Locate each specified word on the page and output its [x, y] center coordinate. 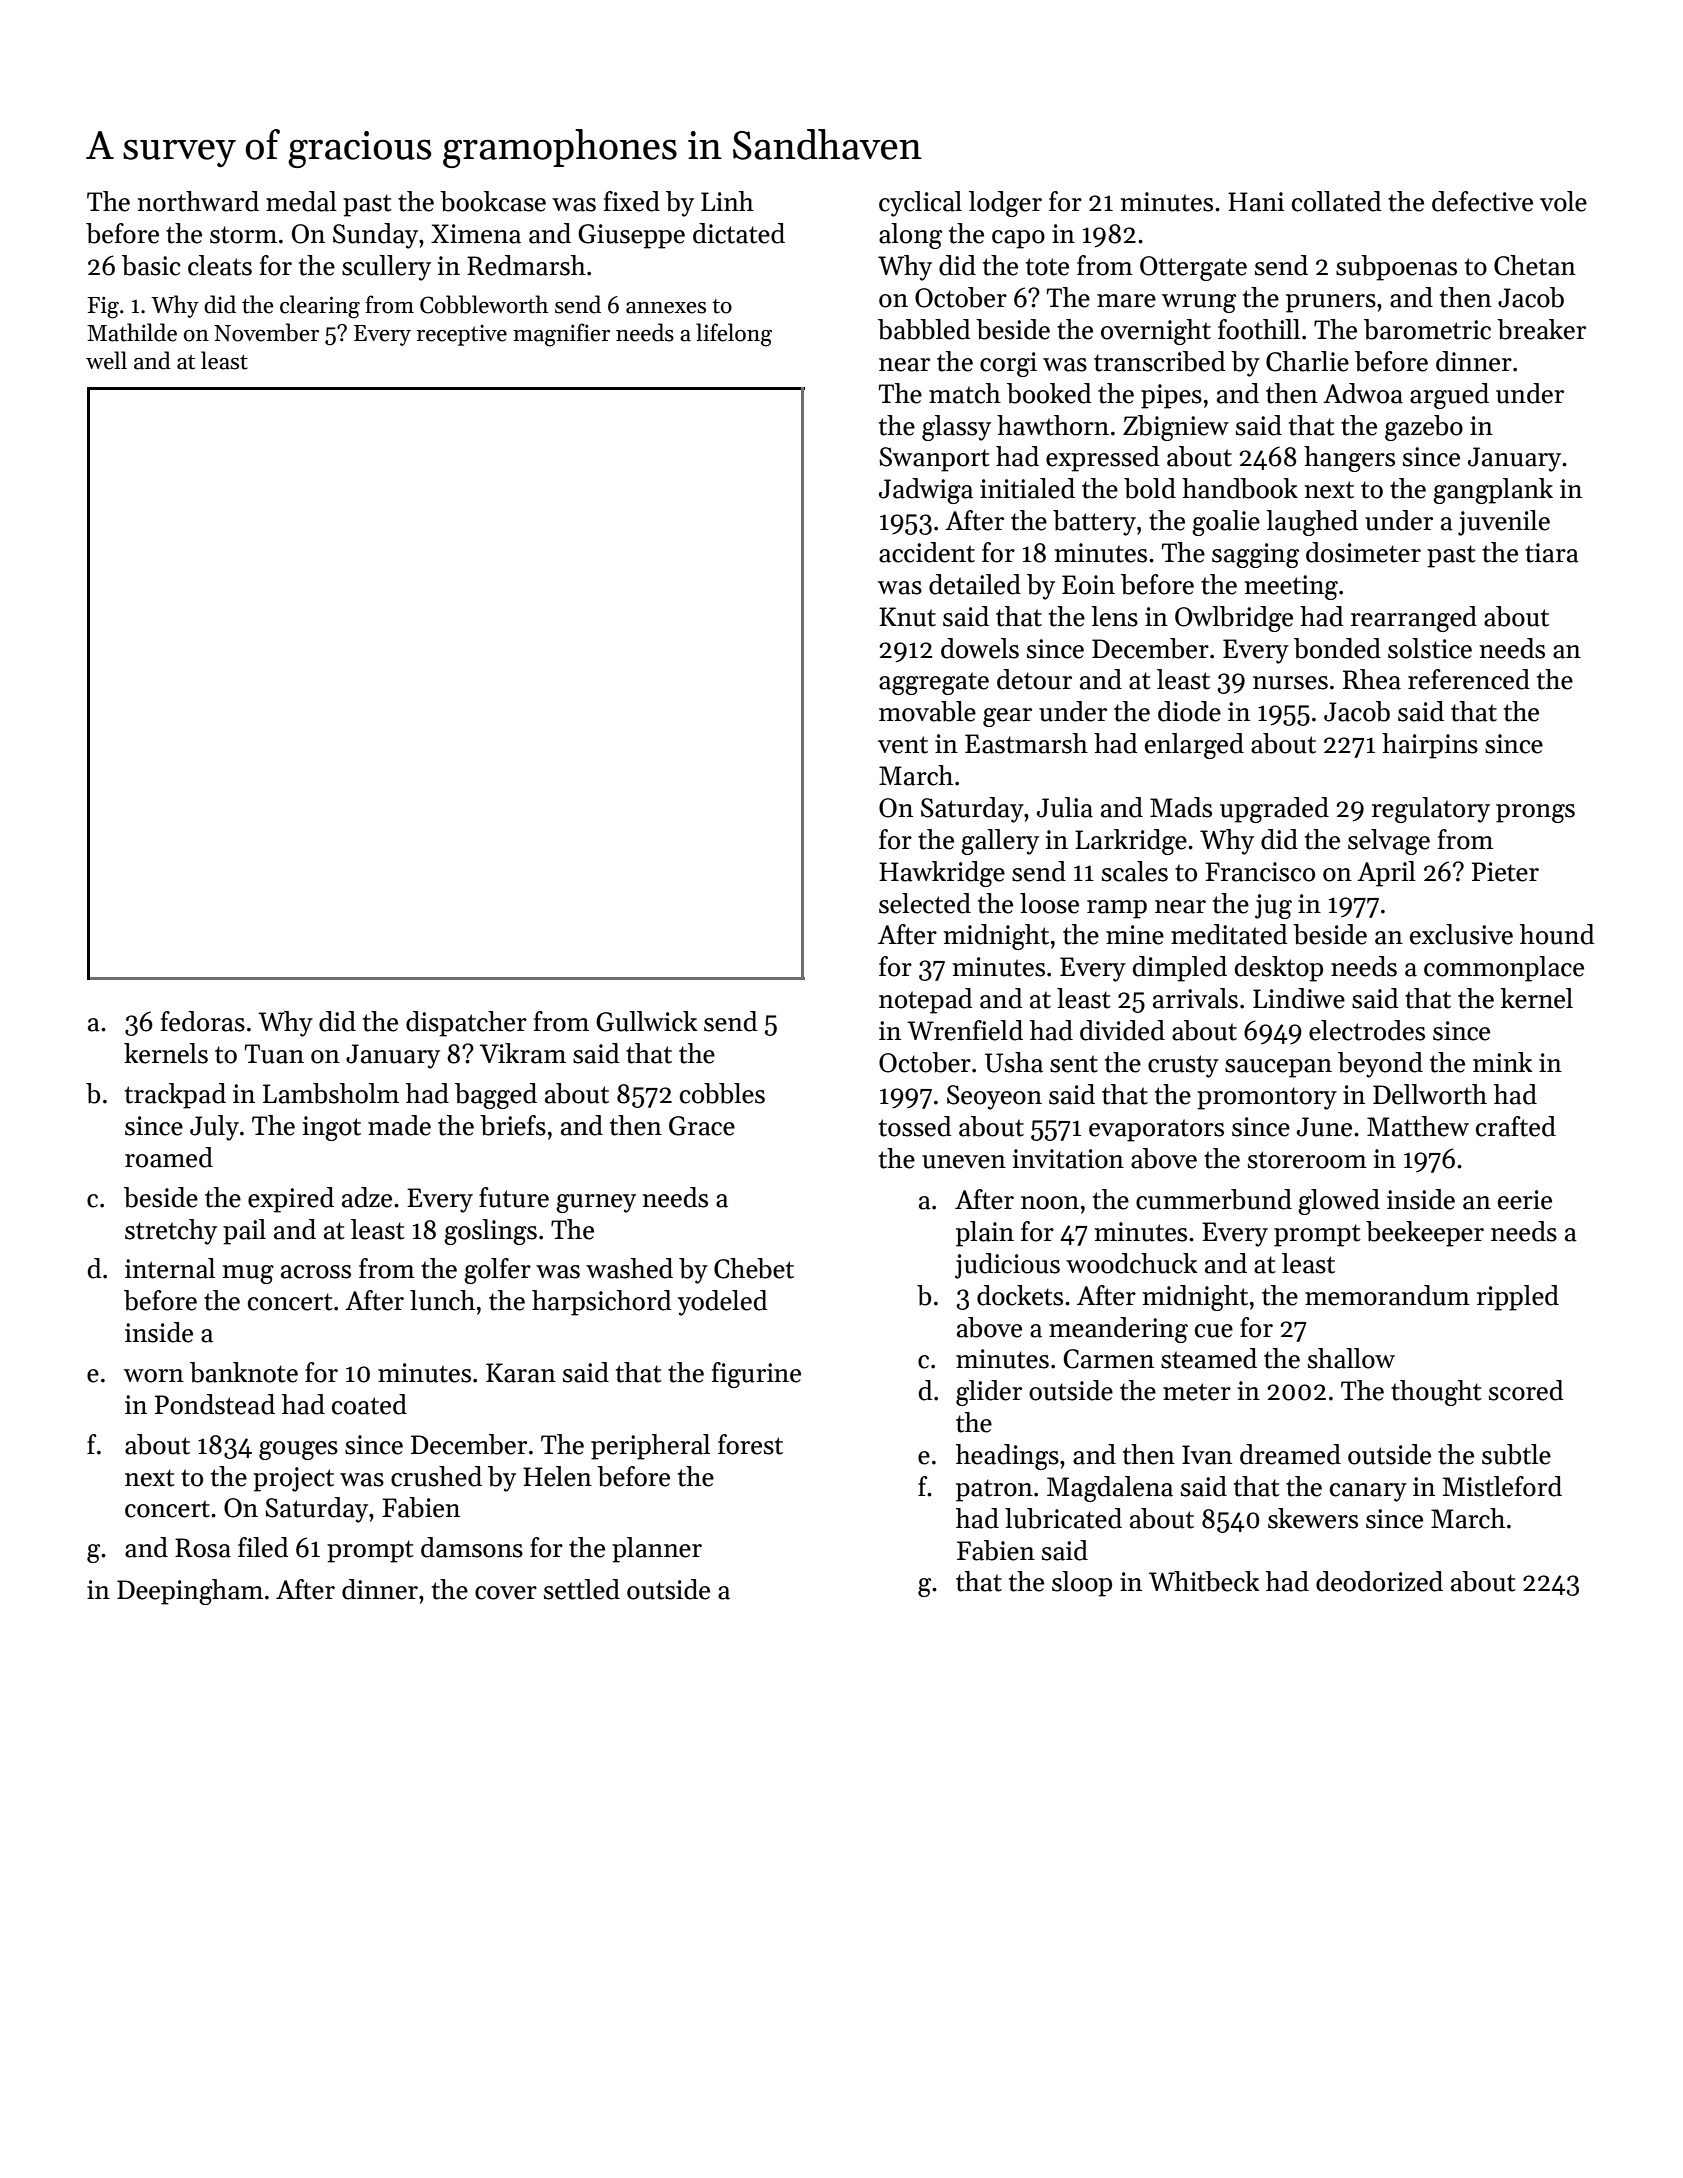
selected [925, 903]
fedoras [203, 1021]
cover [506, 1593]
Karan [521, 1373]
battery [1094, 523]
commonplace [1504, 969]
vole [1563, 201]
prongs [1535, 813]
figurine [756, 1375]
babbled [924, 329]
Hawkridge [942, 874]
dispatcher [466, 1024]
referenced [1469, 679]
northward [198, 201]
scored [1526, 1390]
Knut [907, 617]
